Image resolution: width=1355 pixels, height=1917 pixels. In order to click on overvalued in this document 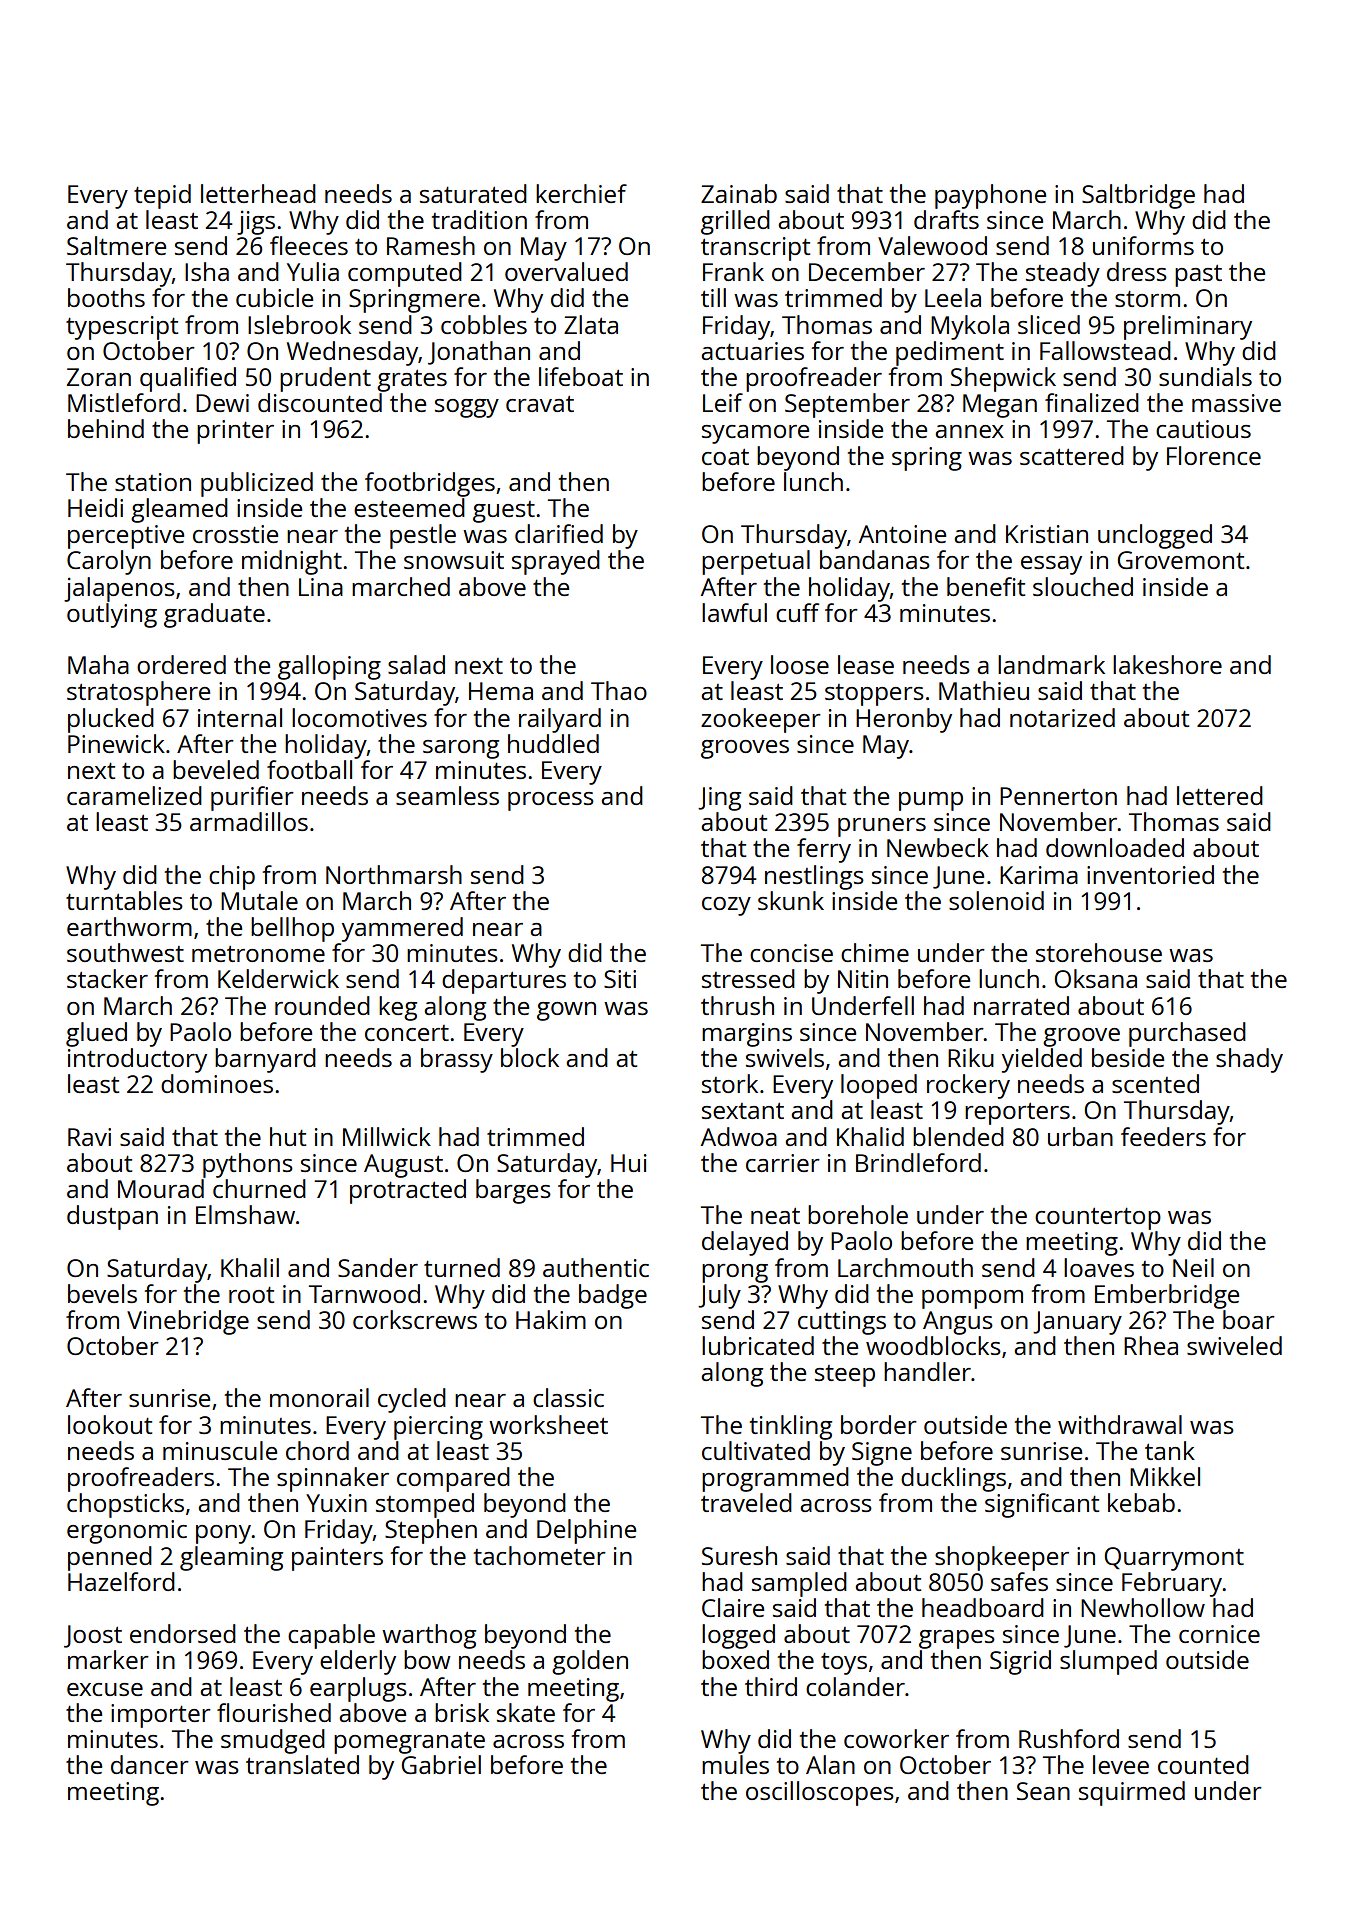, I will do `click(566, 271)`.
